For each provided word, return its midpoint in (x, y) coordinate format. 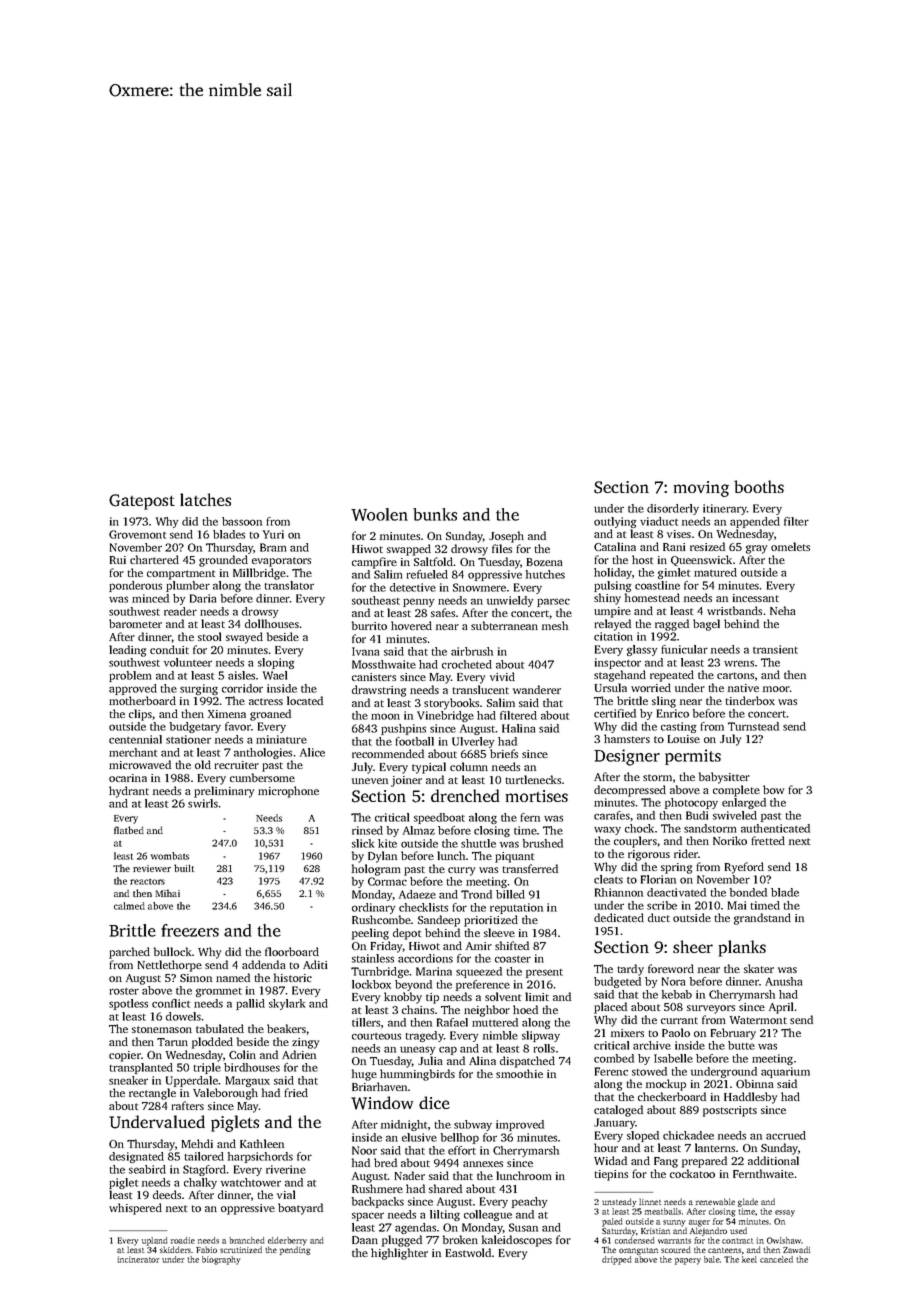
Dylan (382, 857)
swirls (203, 803)
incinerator (138, 1259)
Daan (365, 1240)
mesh (555, 625)
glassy (642, 650)
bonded (748, 892)
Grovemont (137, 534)
